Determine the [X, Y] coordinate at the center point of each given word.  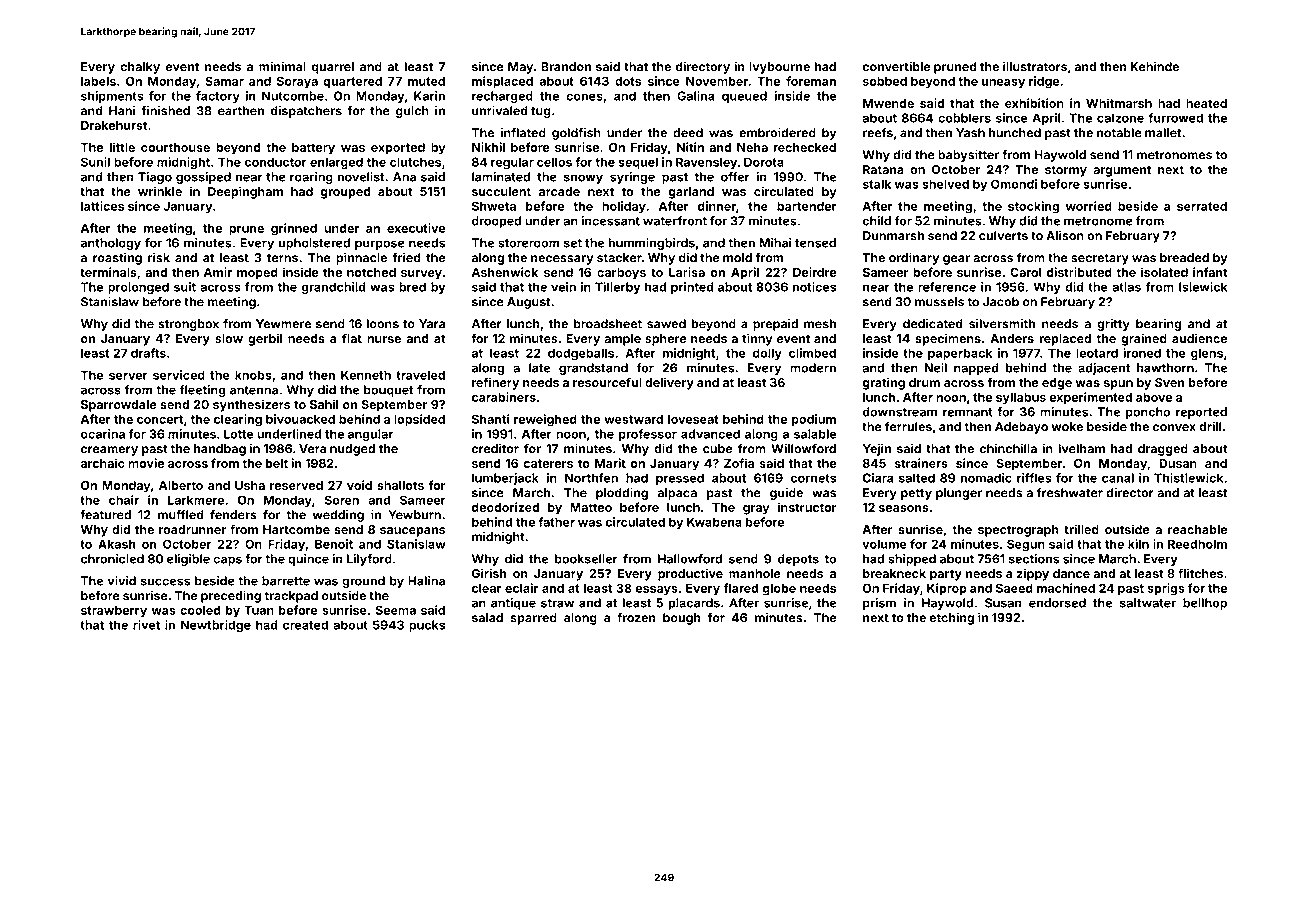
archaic [103, 463]
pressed [680, 479]
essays [657, 591]
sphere [666, 340]
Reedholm [1197, 544]
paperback [960, 354]
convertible [896, 66]
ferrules [908, 426]
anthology [111, 244]
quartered [352, 83]
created [305, 625]
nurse [384, 339]
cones [584, 97]
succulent [501, 191]
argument [1122, 171]
